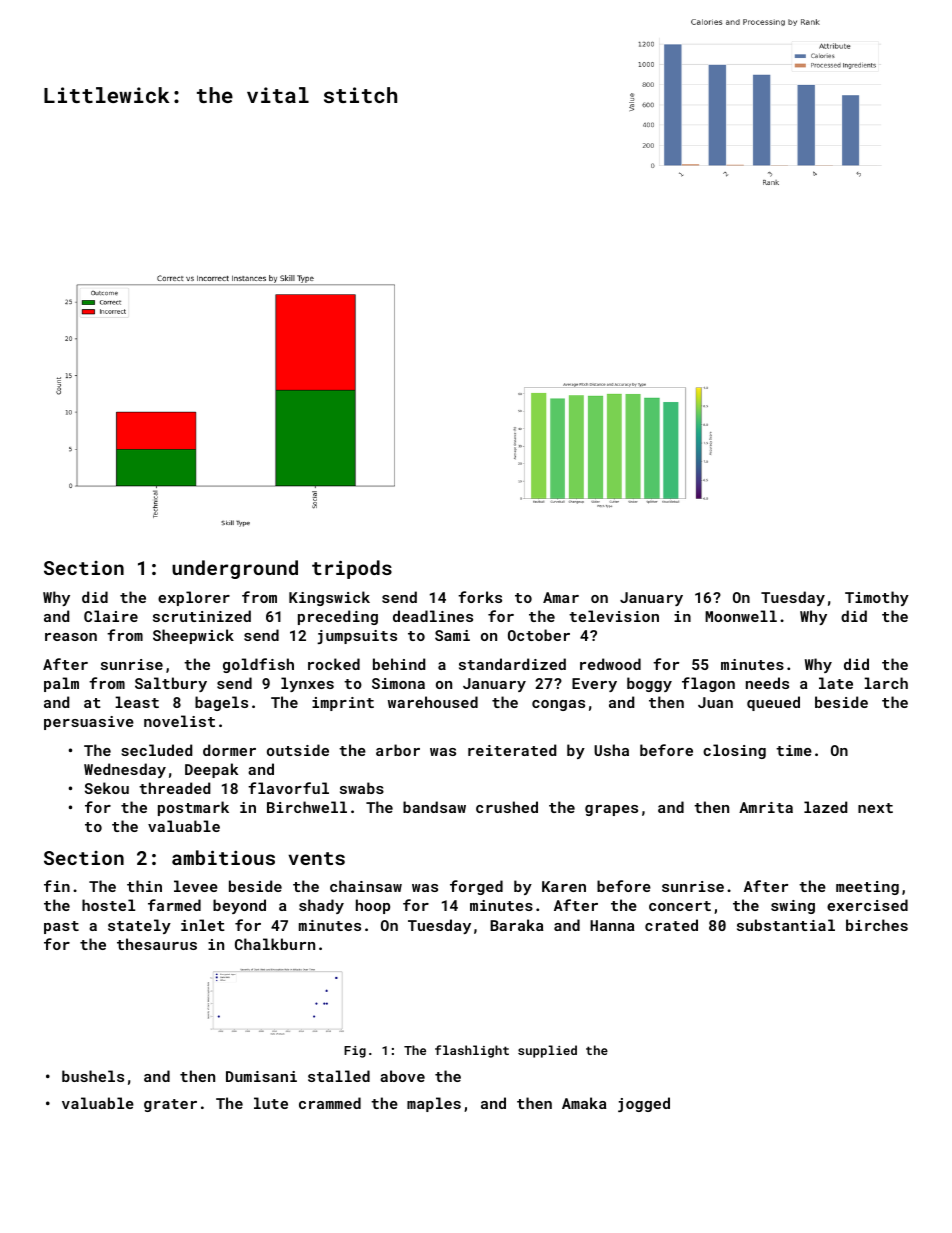 Image resolution: width=952 pixels, height=1233 pixels. I want to click on maples, so click(434, 1104).
